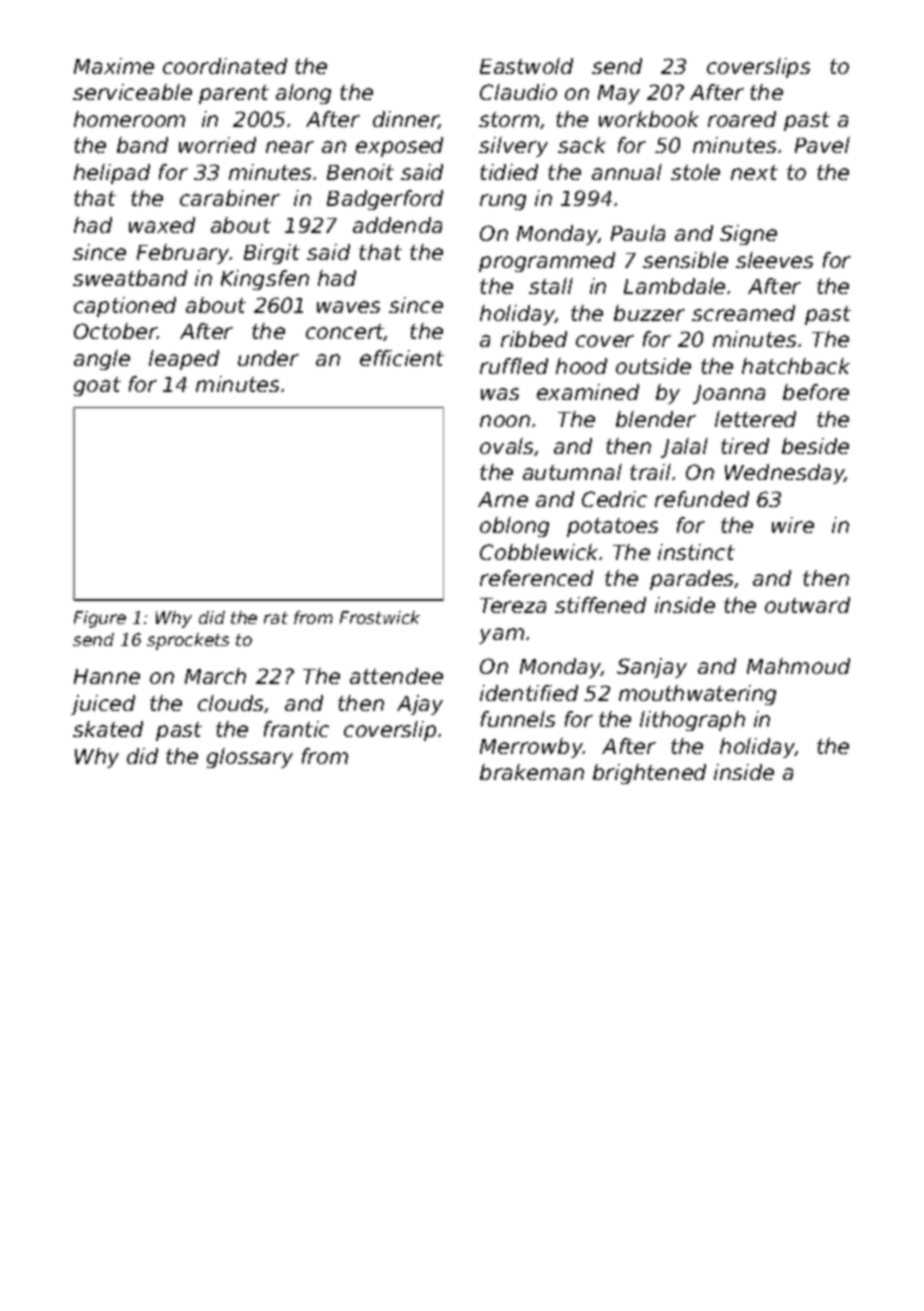 The image size is (924, 1311). I want to click on wire, so click(793, 525).
